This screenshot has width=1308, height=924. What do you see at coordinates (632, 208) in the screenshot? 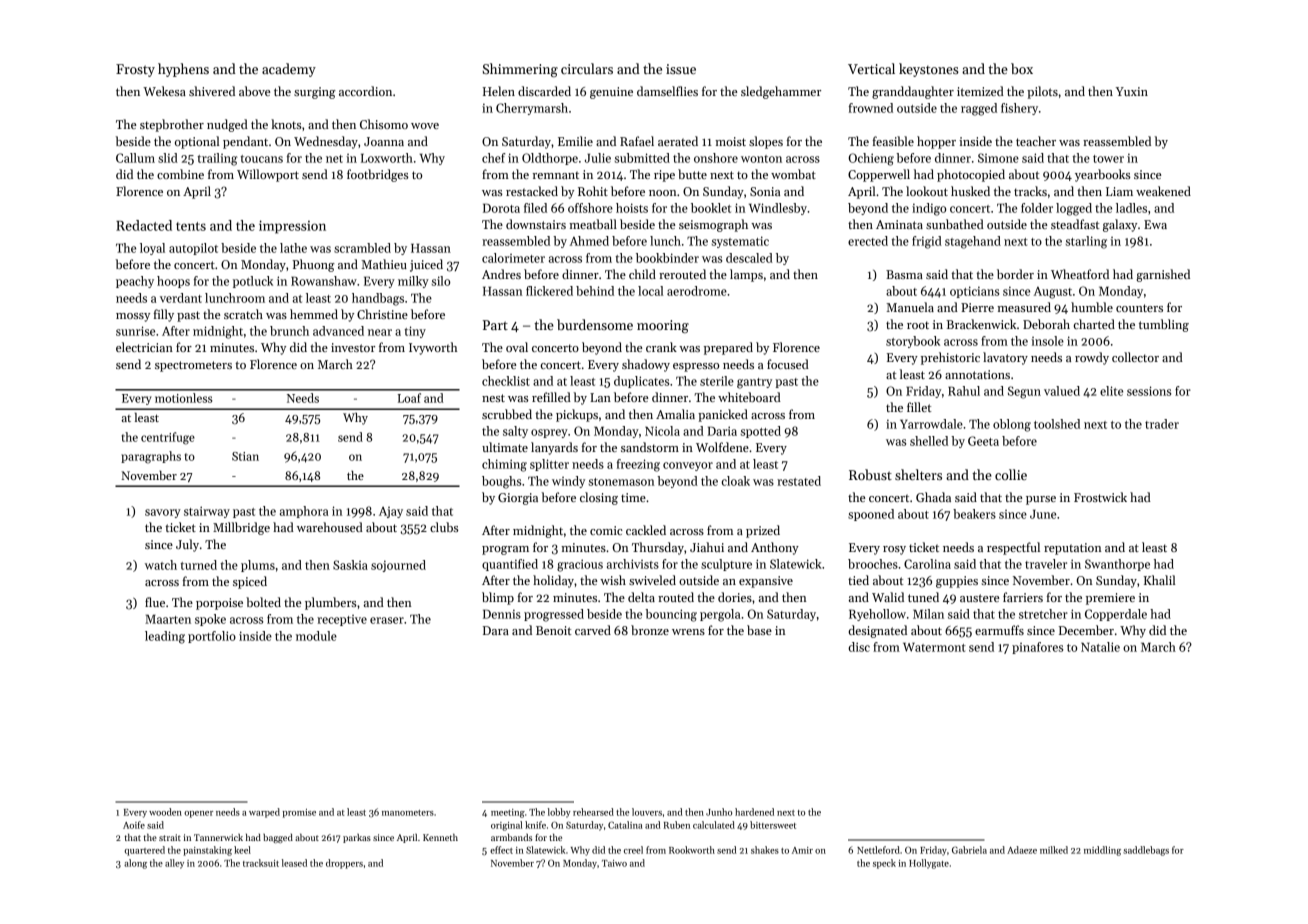
I see `hoists` at bounding box center [632, 208].
